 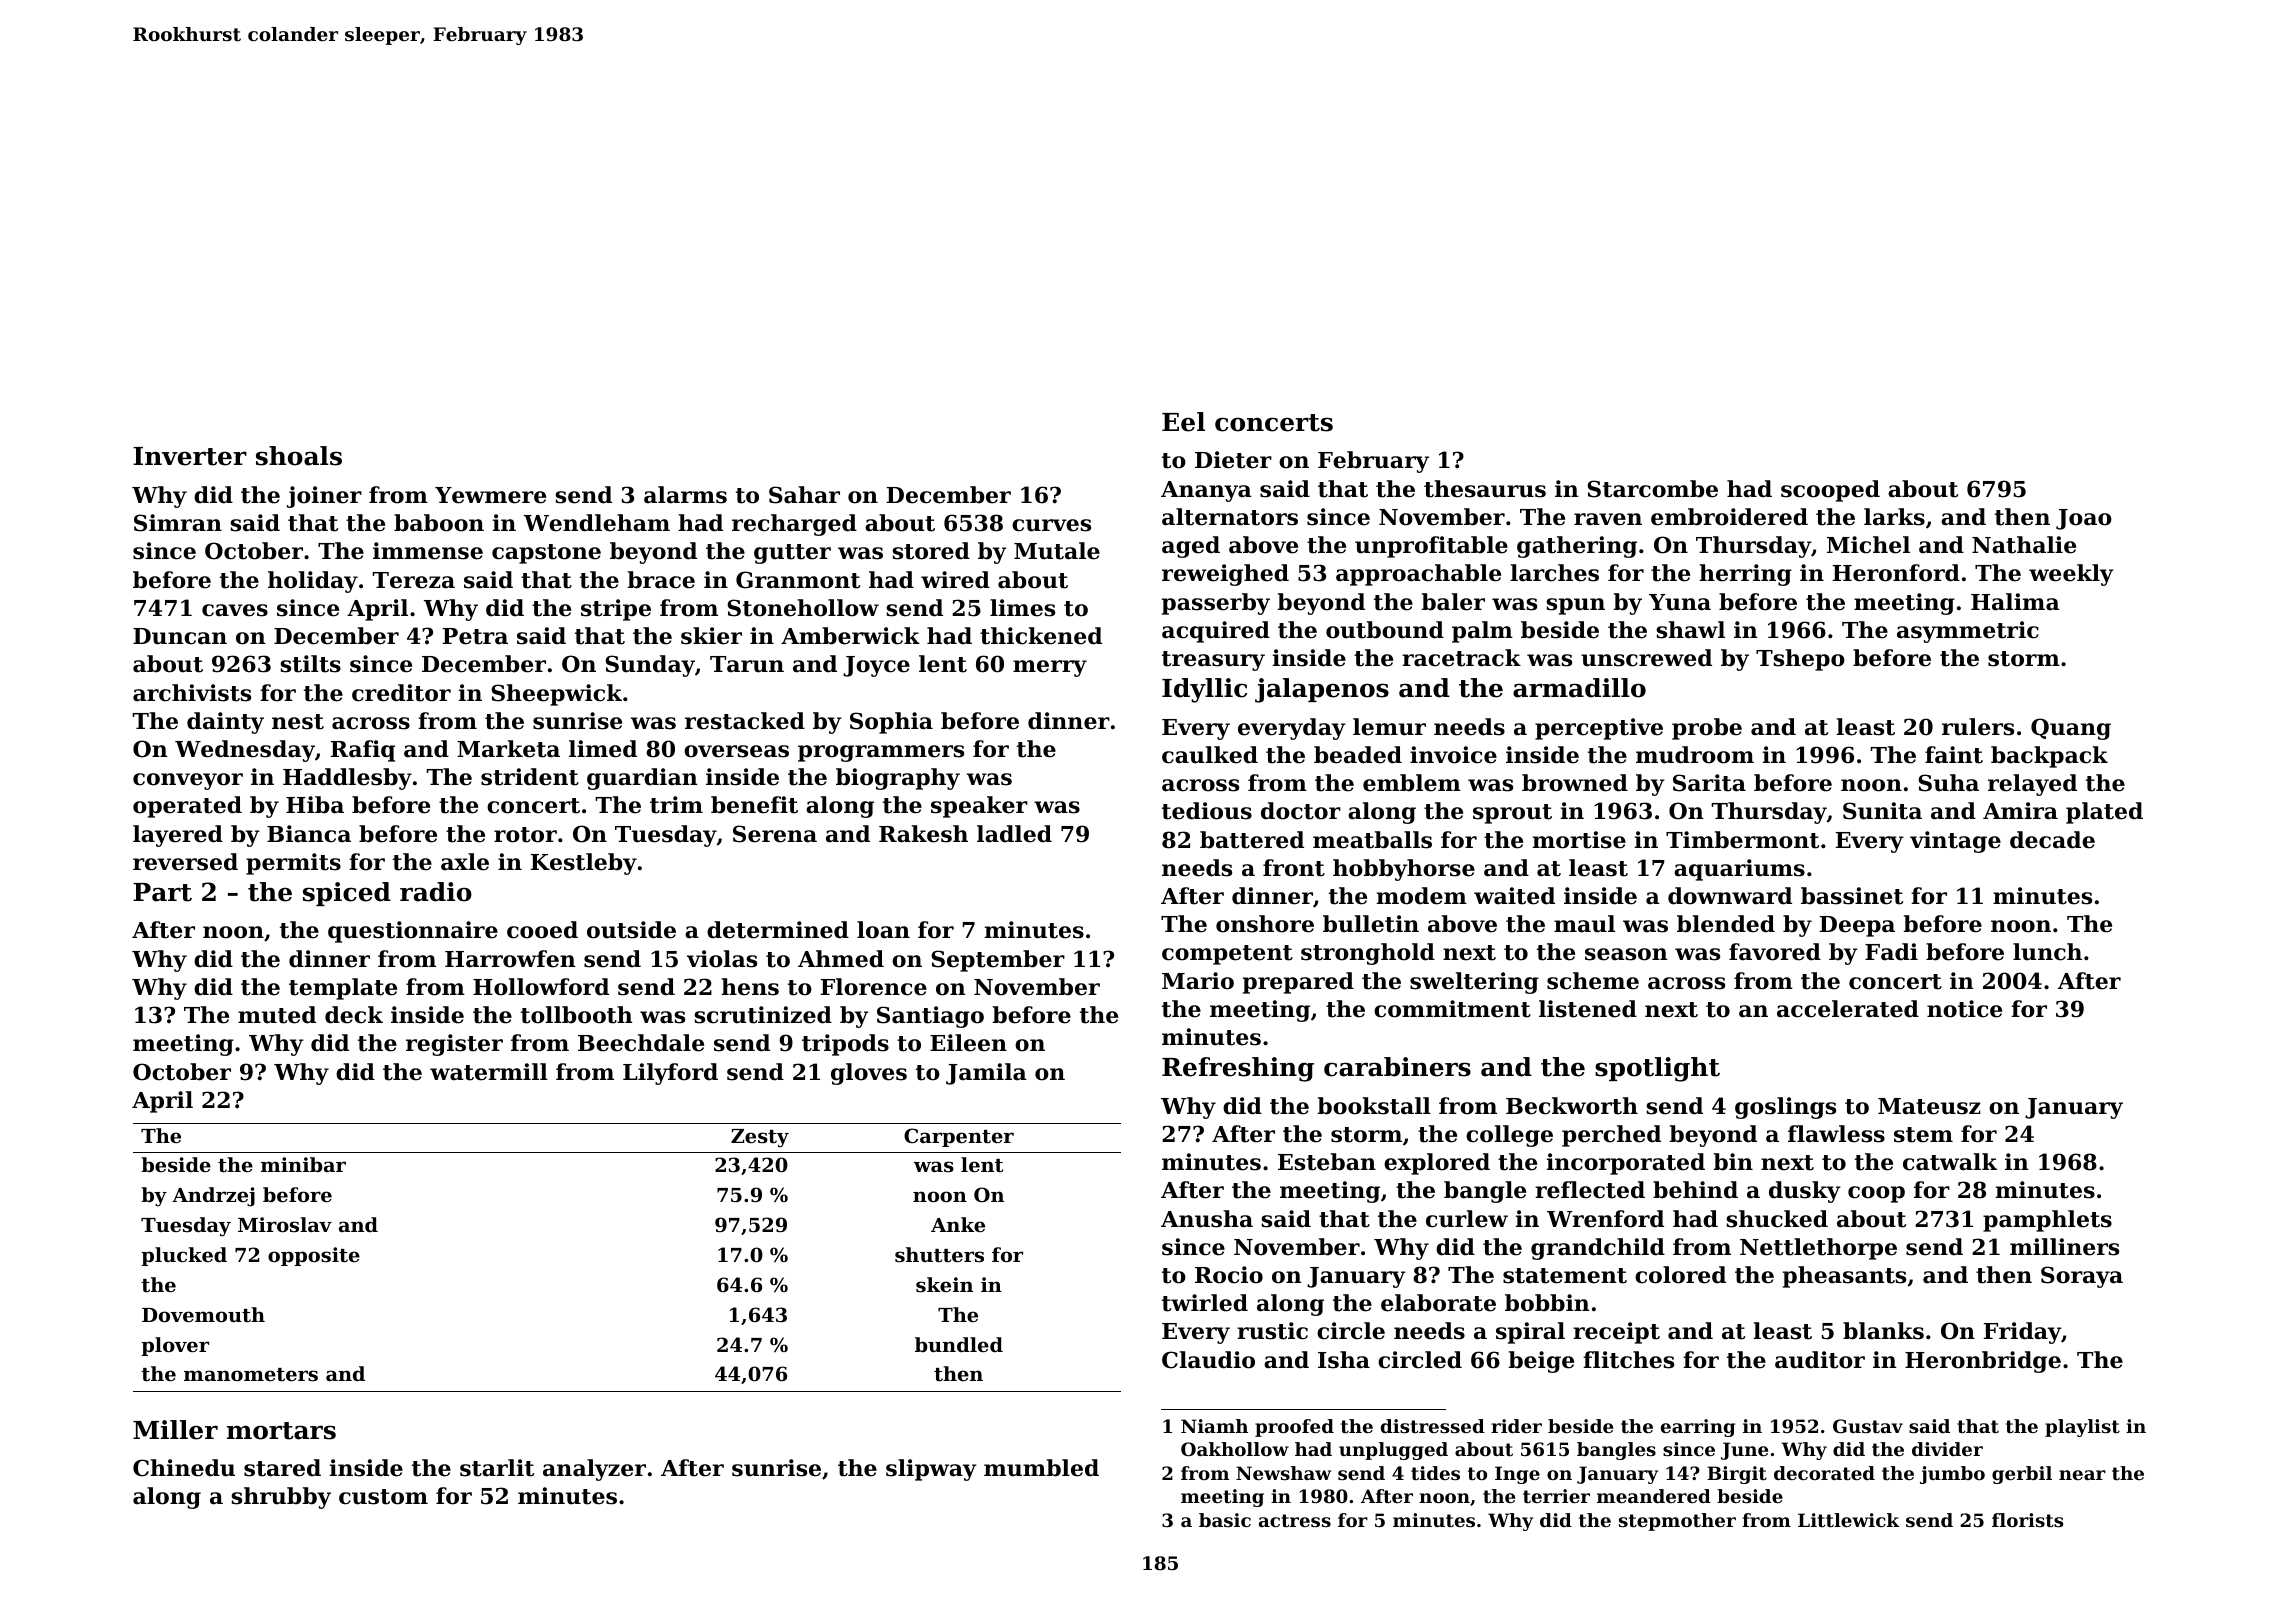 I want to click on dusky, so click(x=1805, y=1192).
